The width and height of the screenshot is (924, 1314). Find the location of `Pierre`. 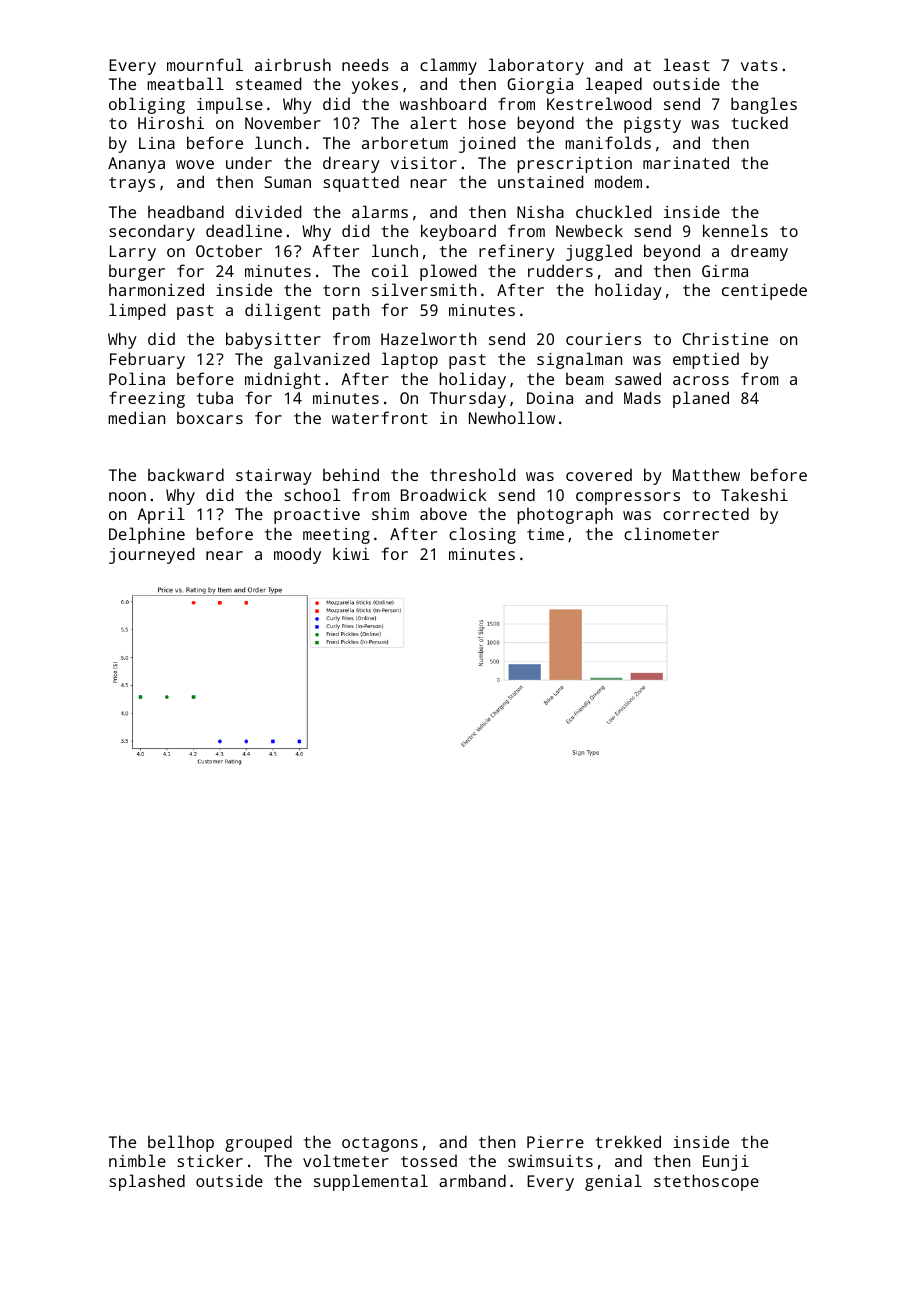

Pierre is located at coordinates (555, 1142).
